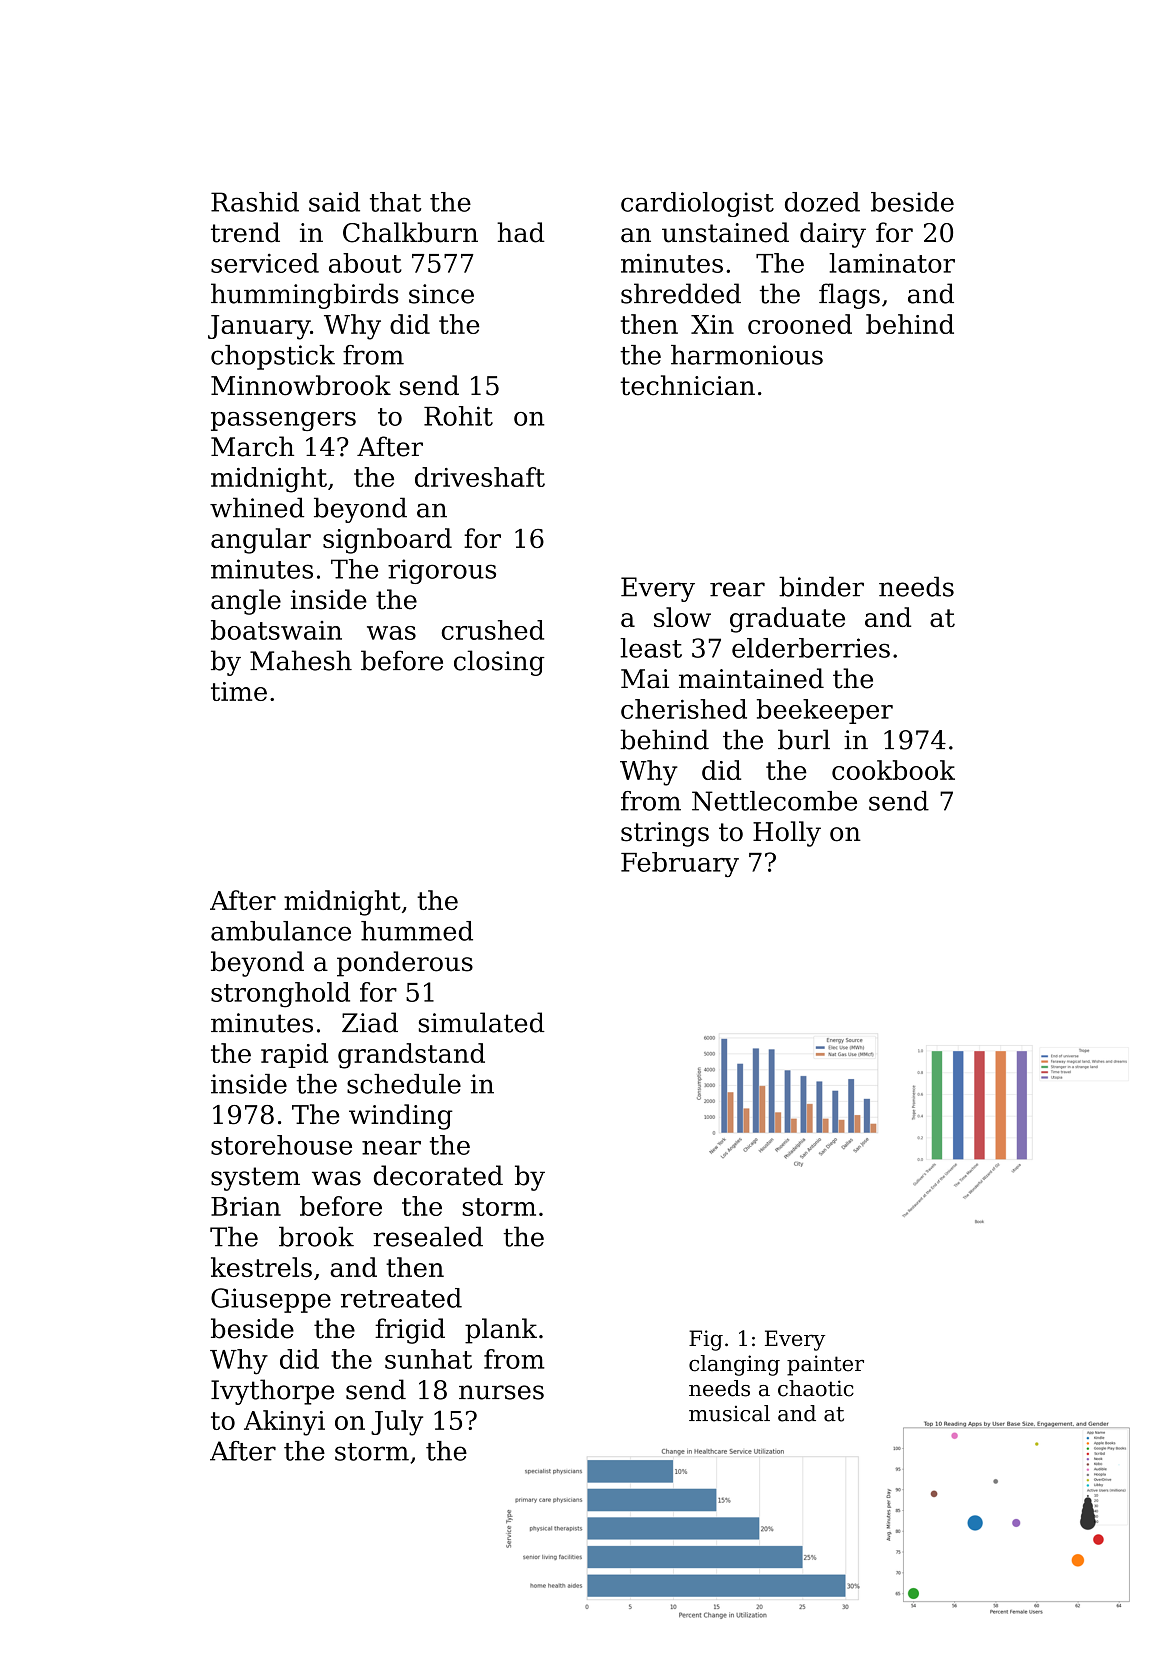 Image resolution: width=1165 pixels, height=1654 pixels. What do you see at coordinates (428, 1236) in the document?
I see `resealed` at bounding box center [428, 1236].
